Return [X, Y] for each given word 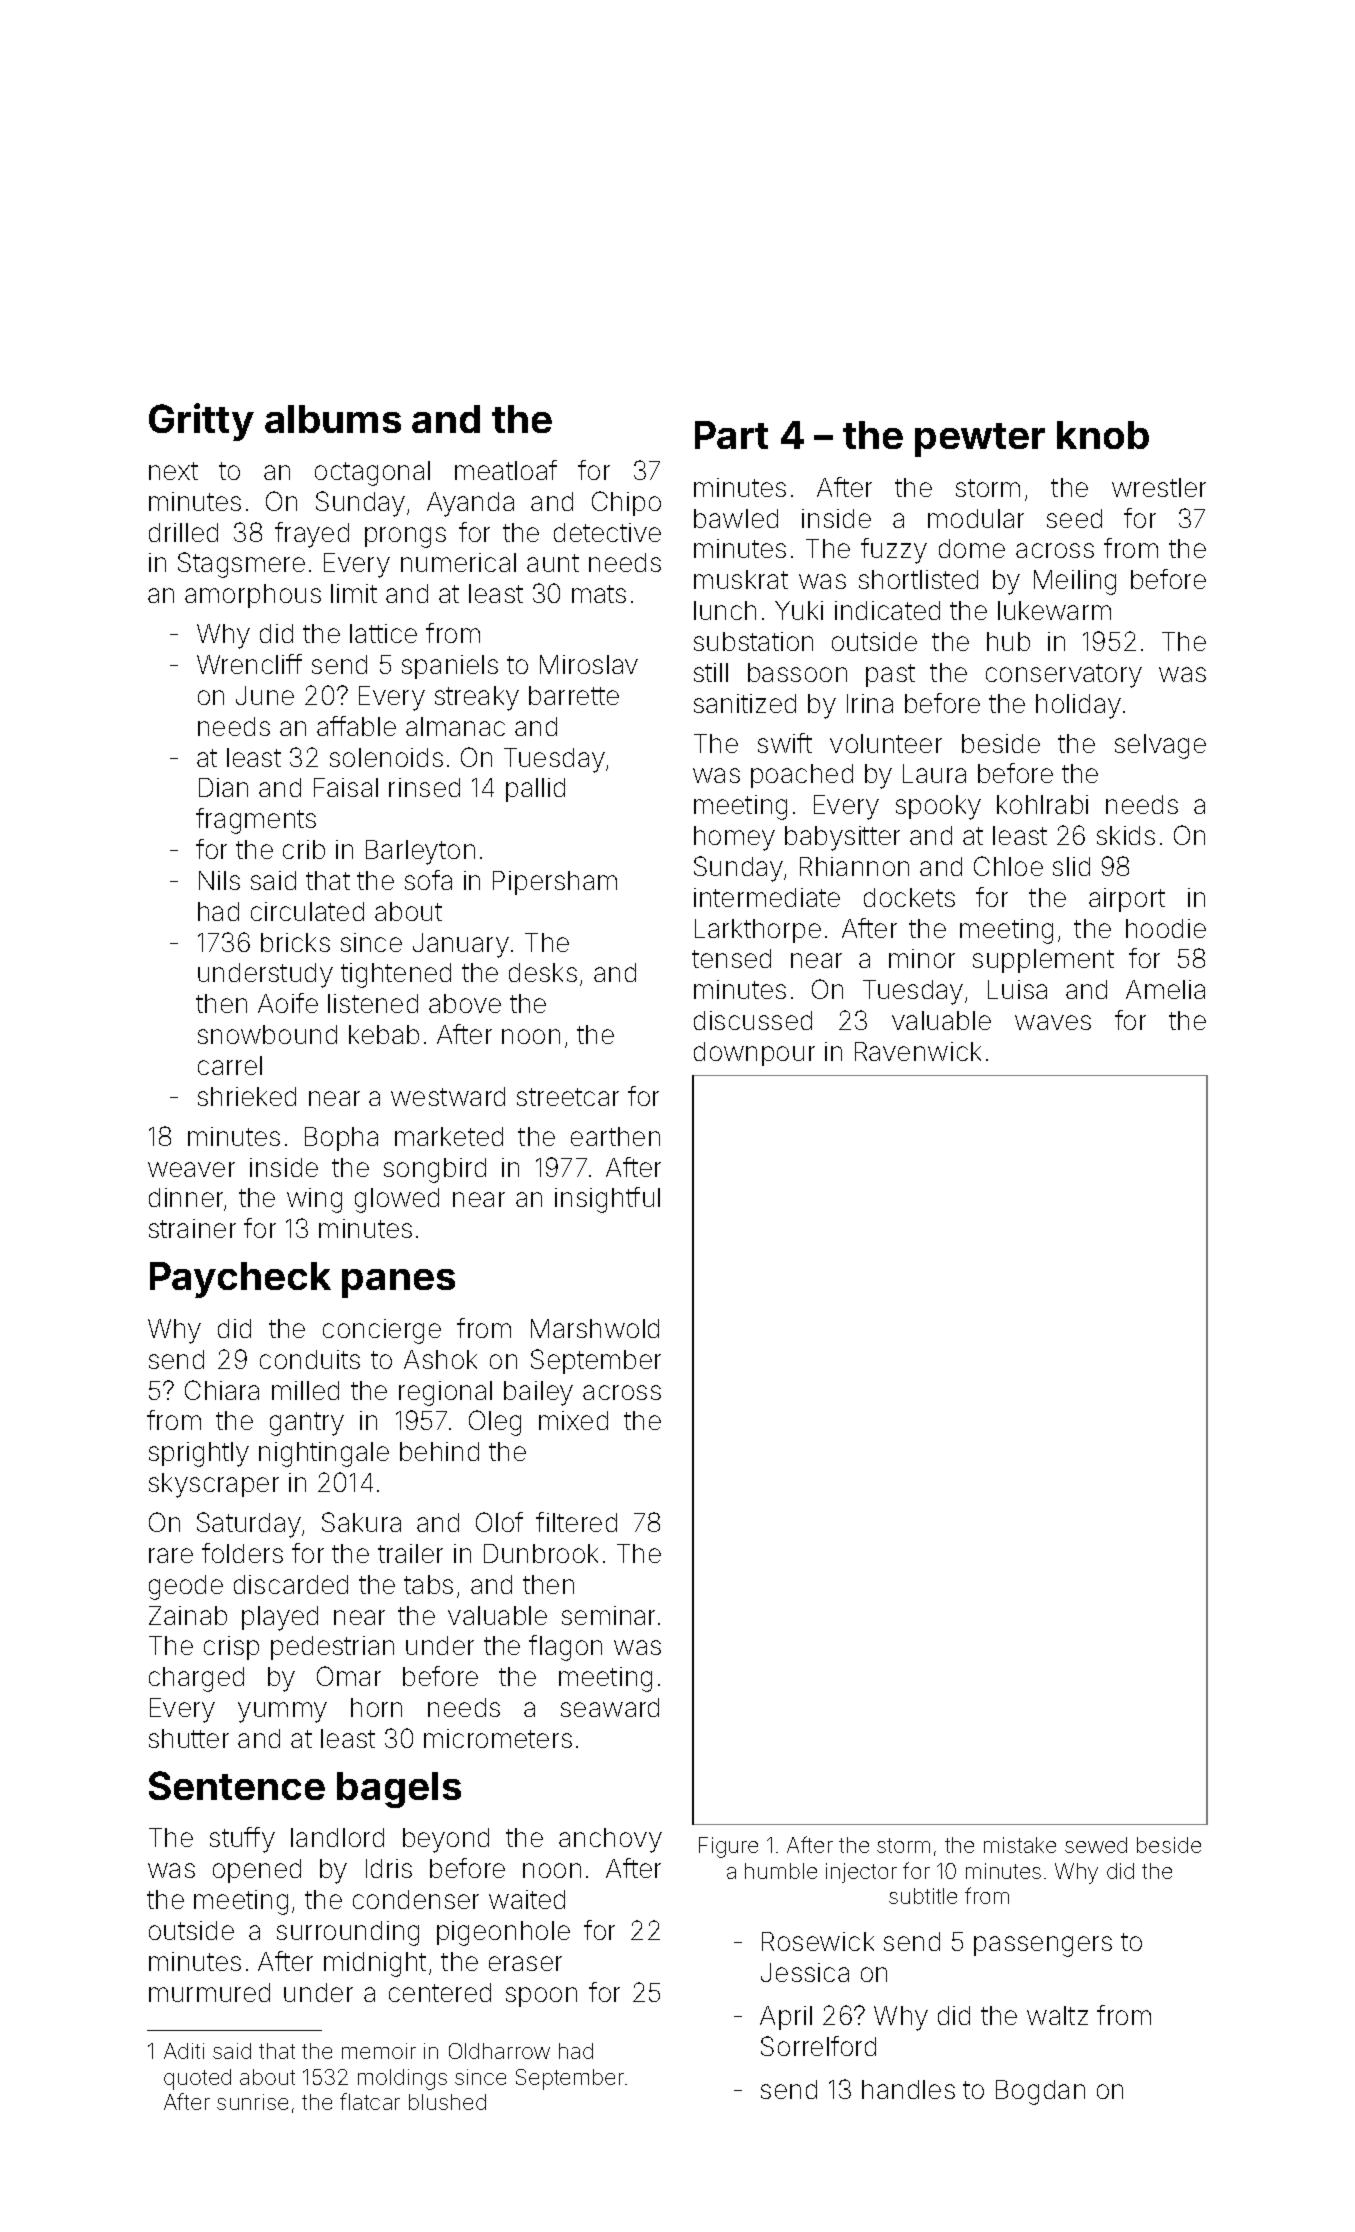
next [173, 471]
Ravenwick [918, 1051]
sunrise [252, 2102]
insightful [607, 1200]
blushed [447, 2102]
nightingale [324, 1454]
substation [753, 641]
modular [976, 518]
